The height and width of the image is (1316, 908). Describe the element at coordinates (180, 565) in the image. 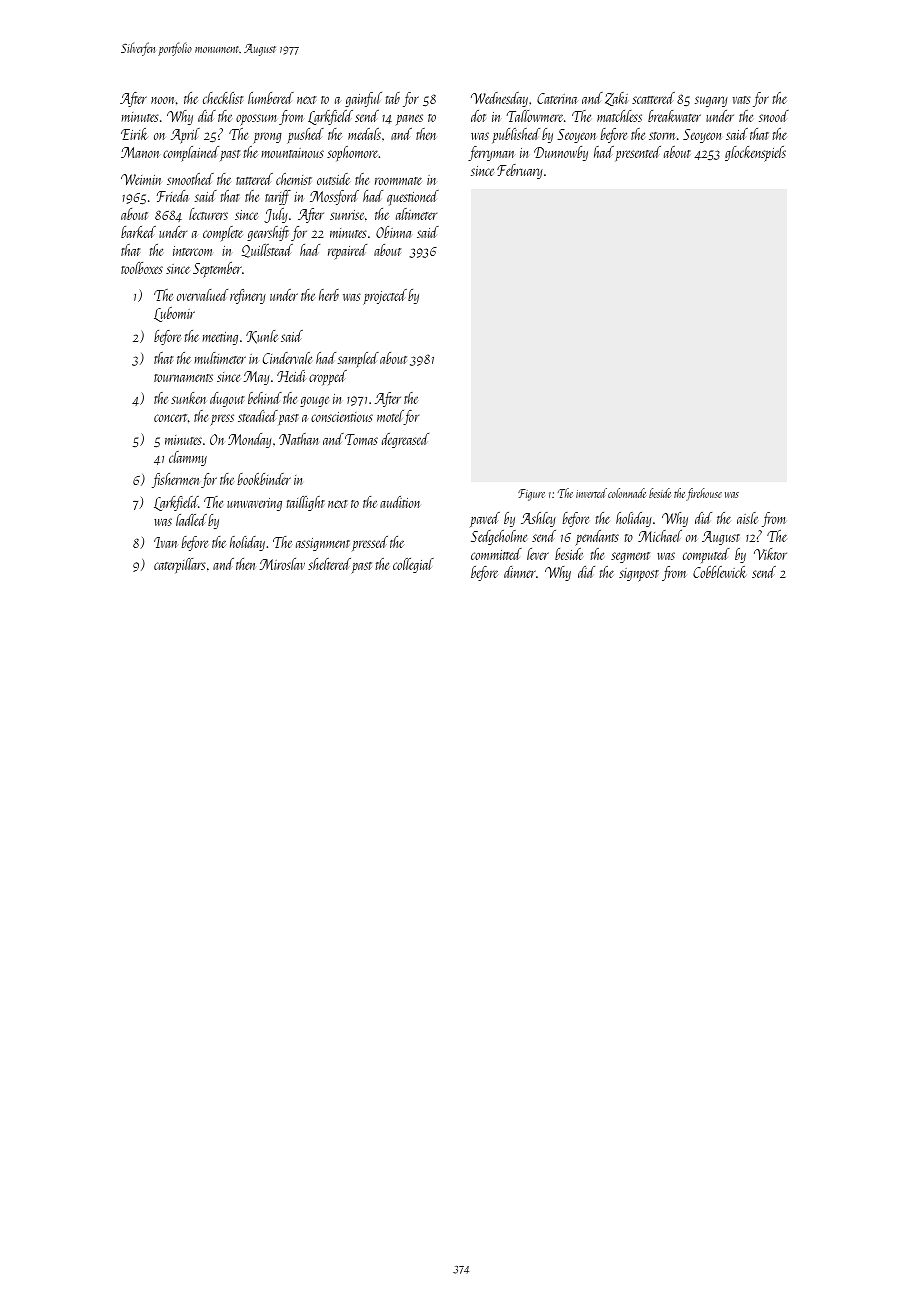

I see `caterpillars` at that location.
